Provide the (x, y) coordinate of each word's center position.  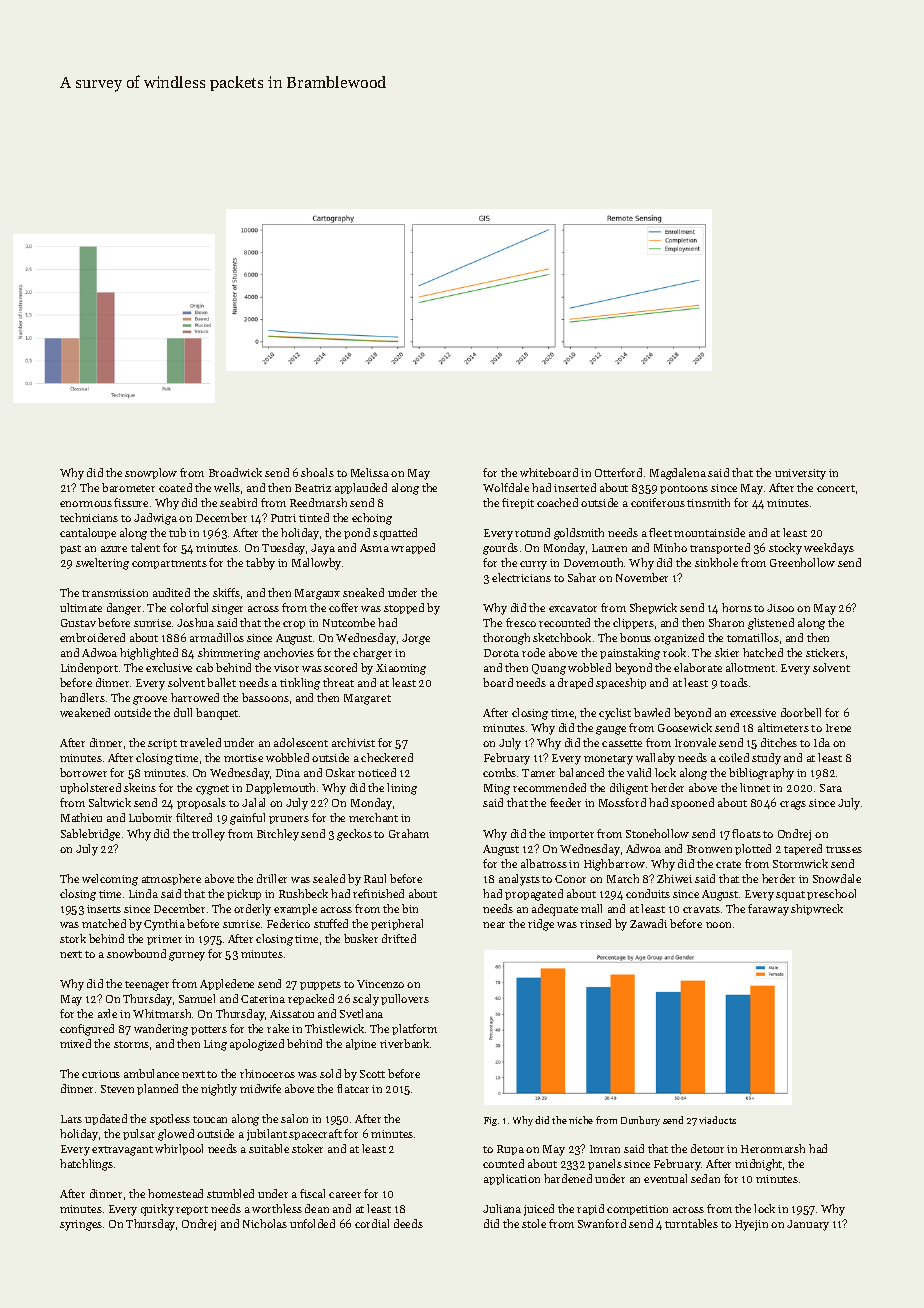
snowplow (151, 473)
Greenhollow (802, 562)
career (345, 1195)
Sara (831, 788)
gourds (500, 549)
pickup (244, 894)
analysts (519, 880)
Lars (71, 1119)
